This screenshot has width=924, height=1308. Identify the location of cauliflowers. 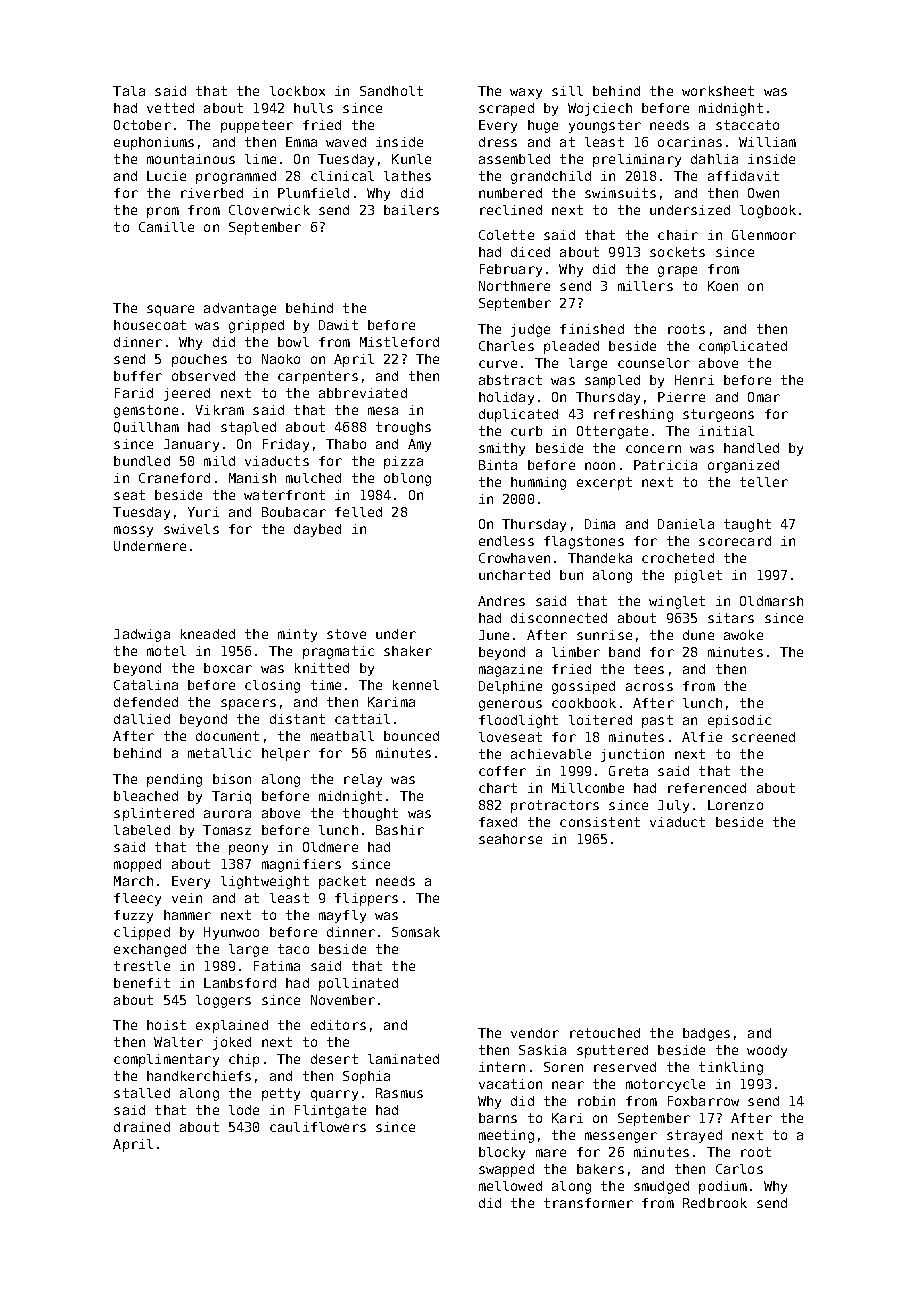
(318, 1127).
